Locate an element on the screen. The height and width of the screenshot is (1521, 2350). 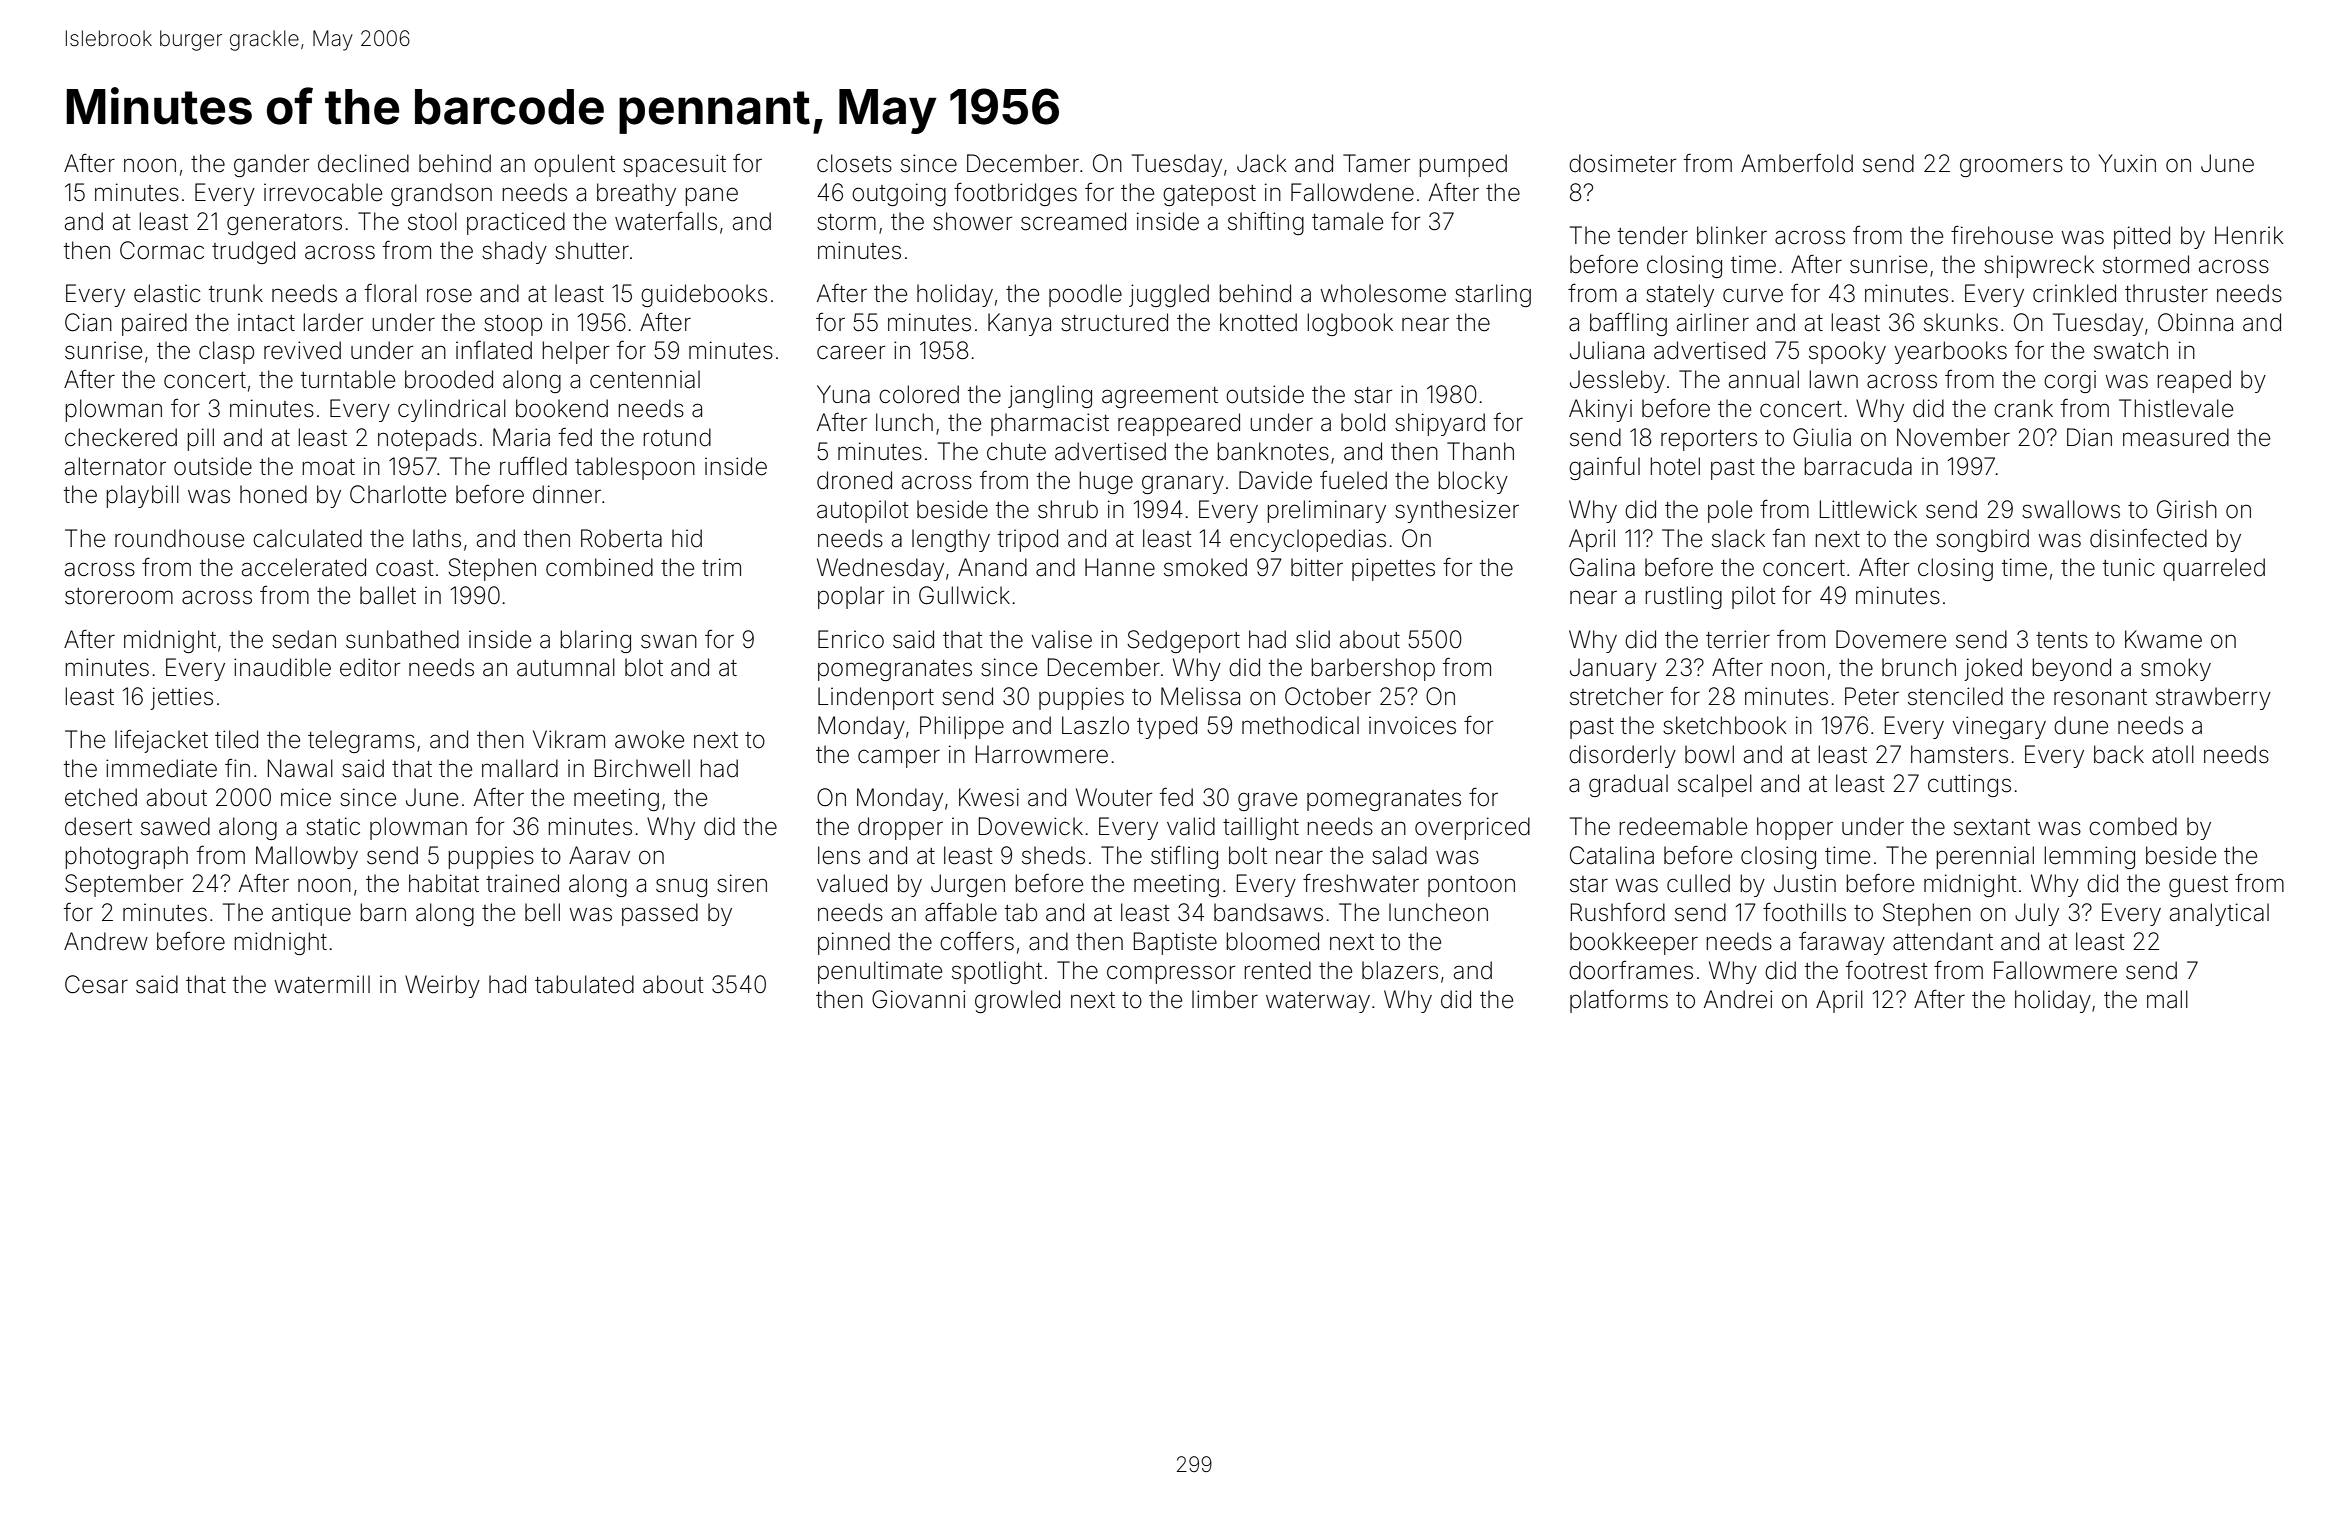
watermill is located at coordinates (322, 984).
